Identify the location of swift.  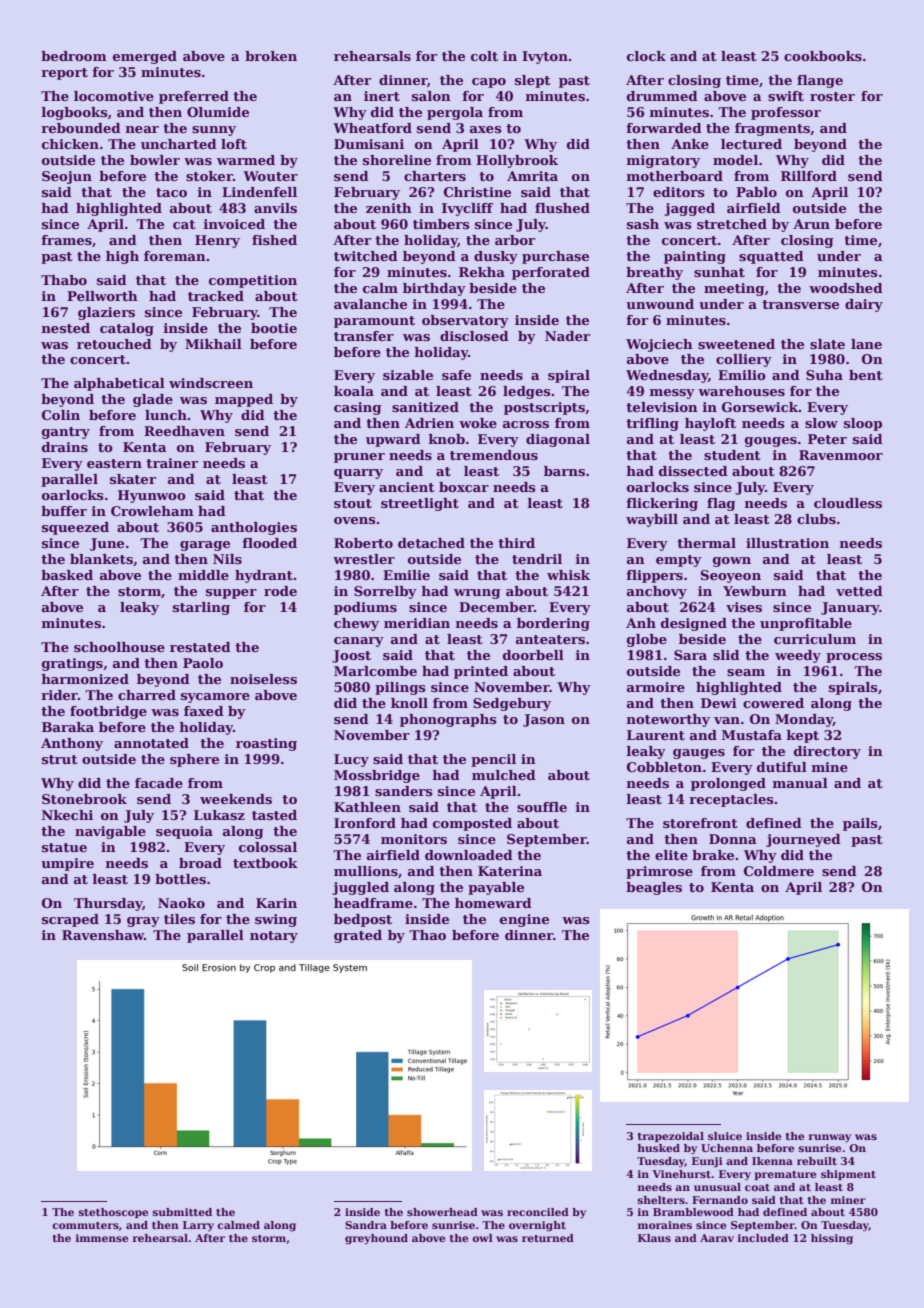
(786, 96).
